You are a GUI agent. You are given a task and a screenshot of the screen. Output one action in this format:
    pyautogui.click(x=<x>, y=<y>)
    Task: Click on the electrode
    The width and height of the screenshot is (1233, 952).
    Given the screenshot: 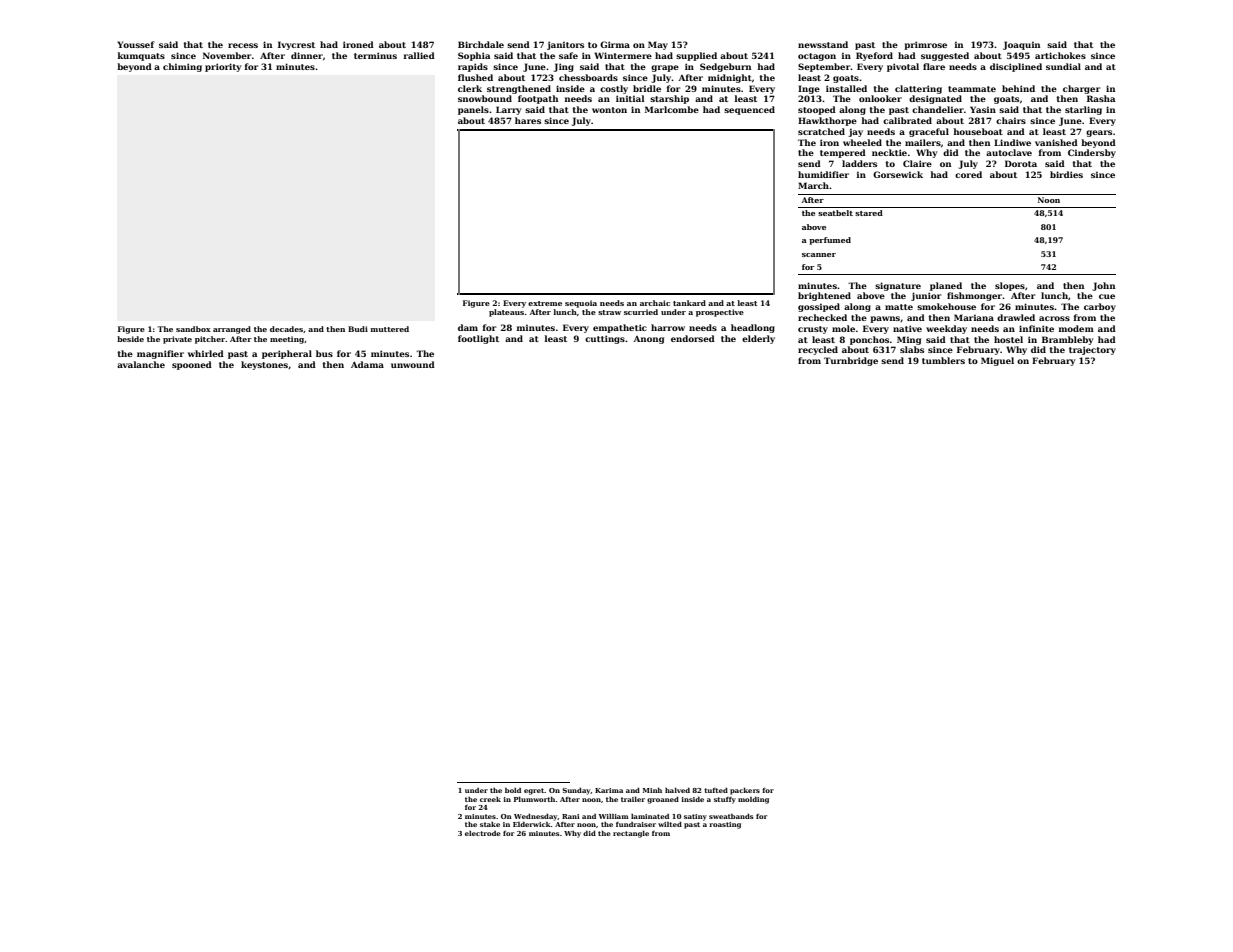 What is the action you would take?
    pyautogui.click(x=483, y=833)
